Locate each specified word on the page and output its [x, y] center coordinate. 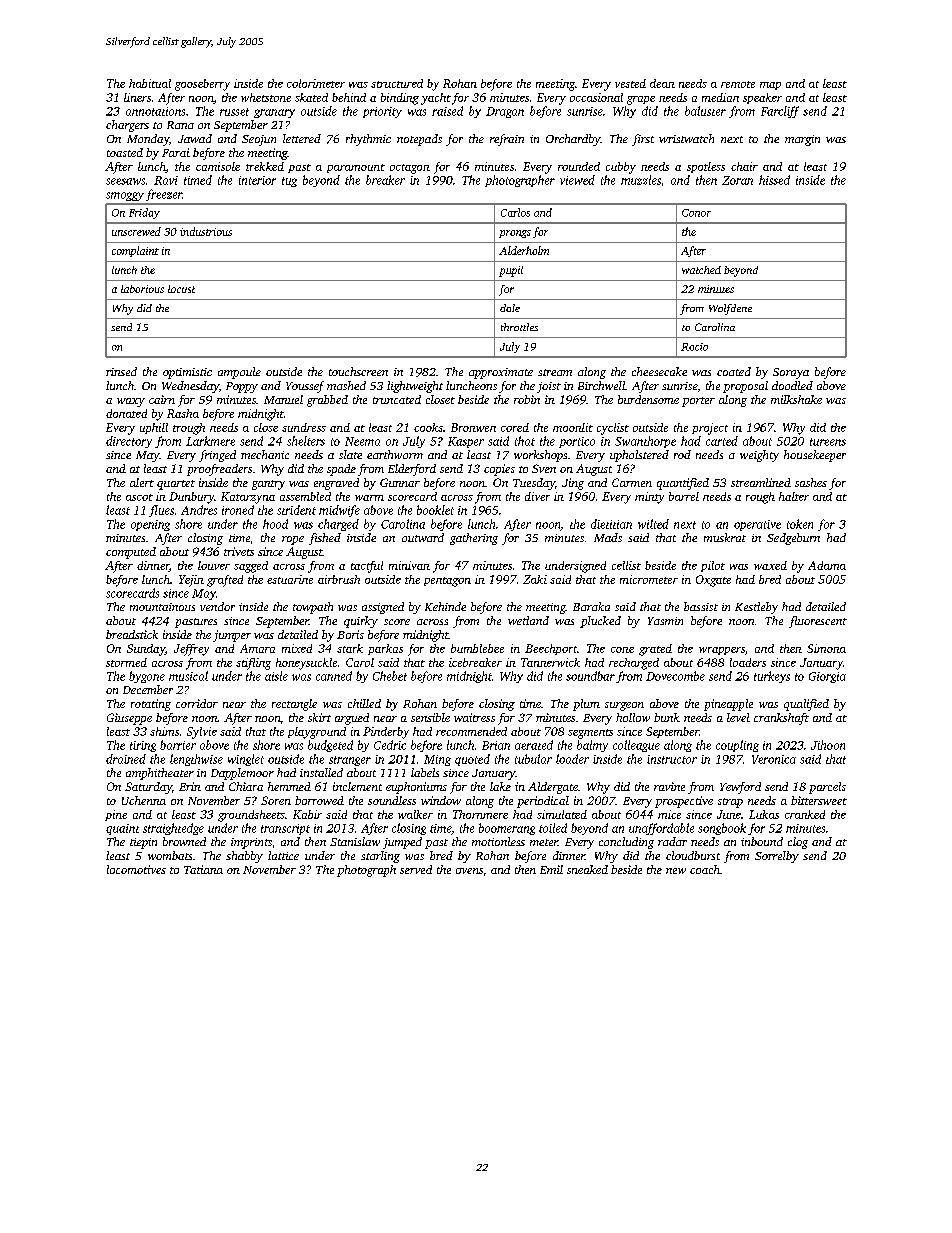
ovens [469, 871]
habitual [150, 83]
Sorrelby [777, 857]
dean [662, 83]
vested [630, 83]
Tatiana [203, 869]
